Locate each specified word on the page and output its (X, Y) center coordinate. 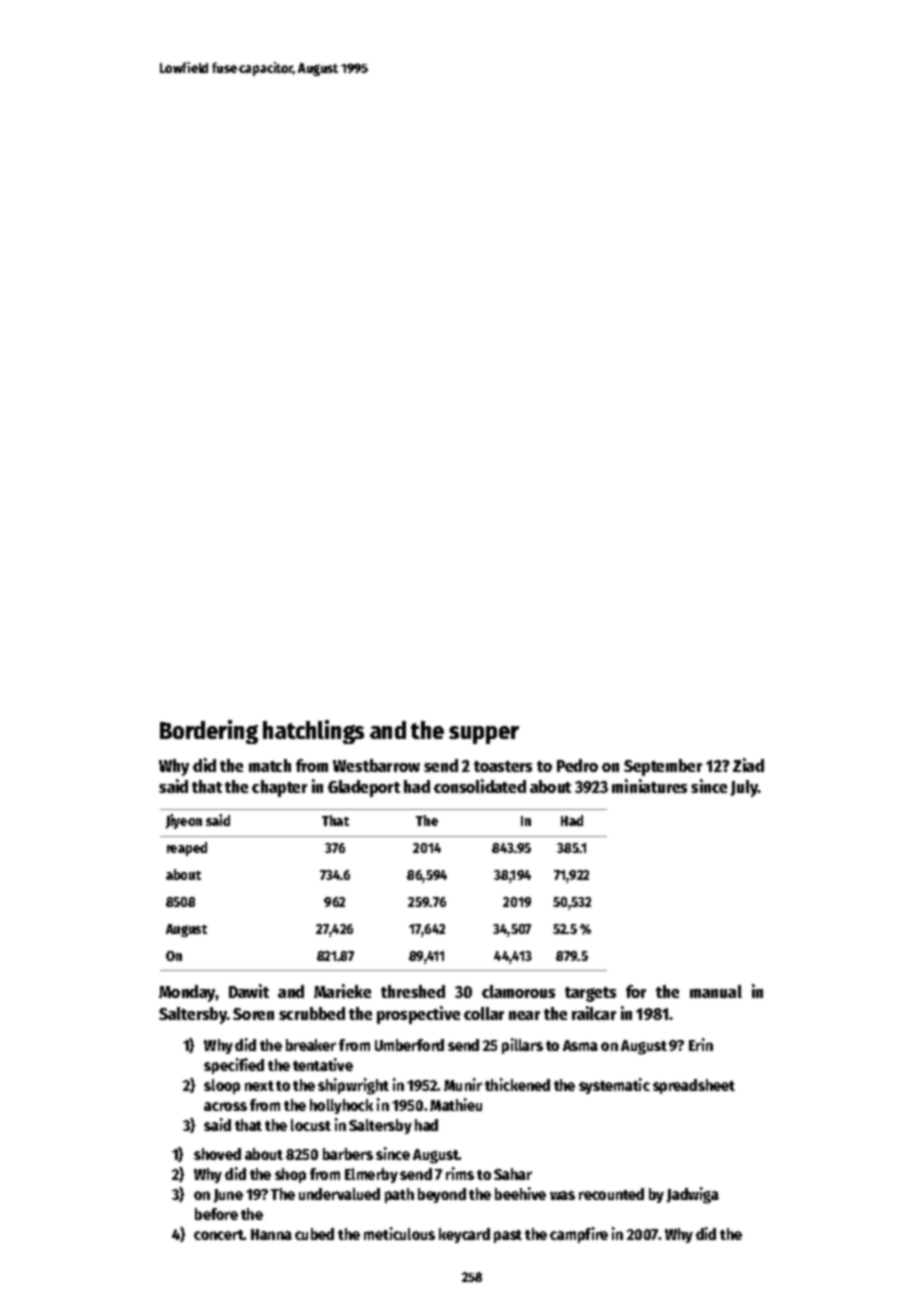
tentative (323, 1064)
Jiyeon (184, 821)
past (508, 1236)
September (663, 767)
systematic (614, 1086)
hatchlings (313, 732)
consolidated (480, 786)
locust (311, 1125)
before (216, 1214)
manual (716, 991)
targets (590, 994)
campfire (579, 1235)
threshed (413, 991)
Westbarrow (376, 765)
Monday (187, 993)
